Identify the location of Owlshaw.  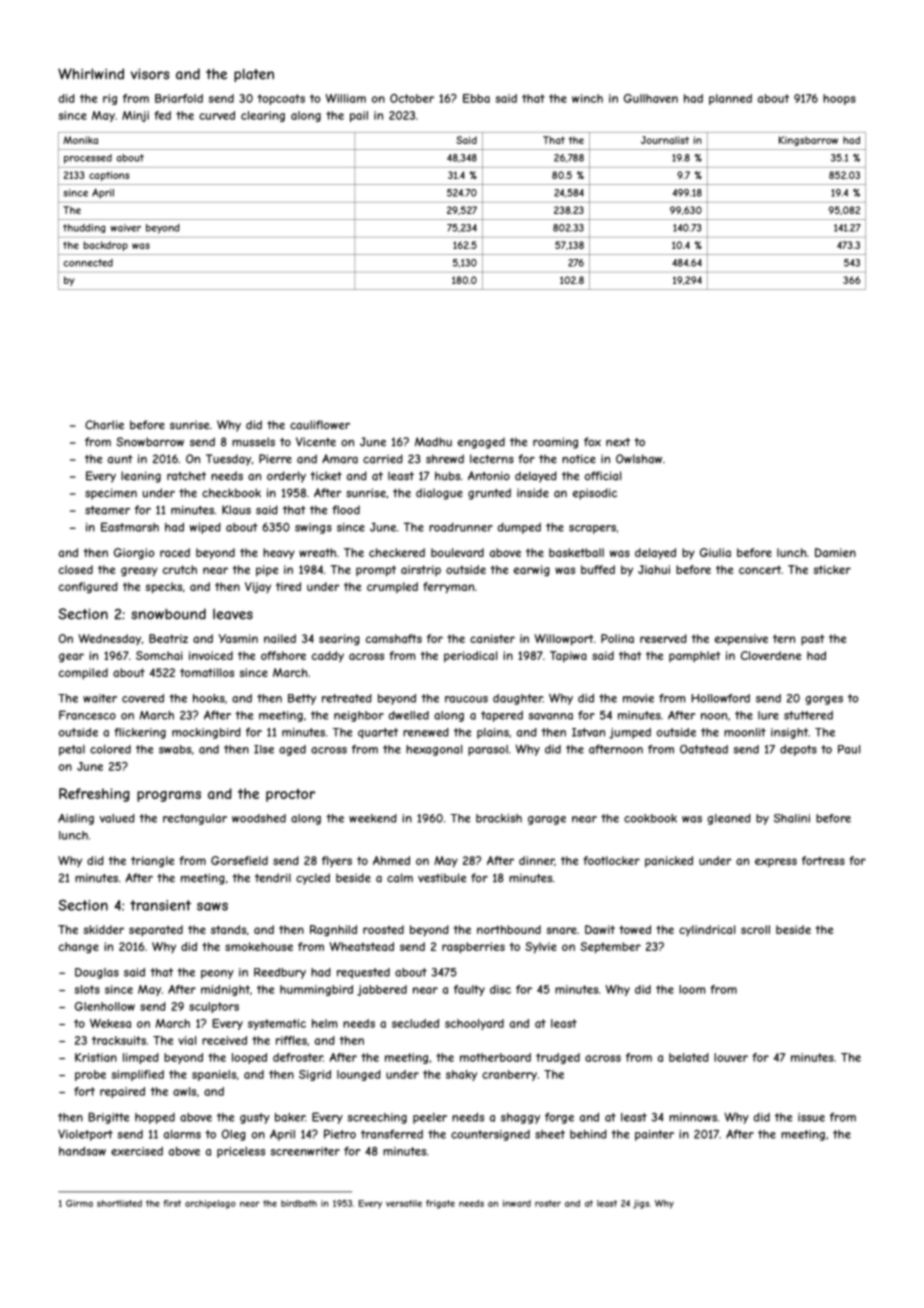
(639, 459).
